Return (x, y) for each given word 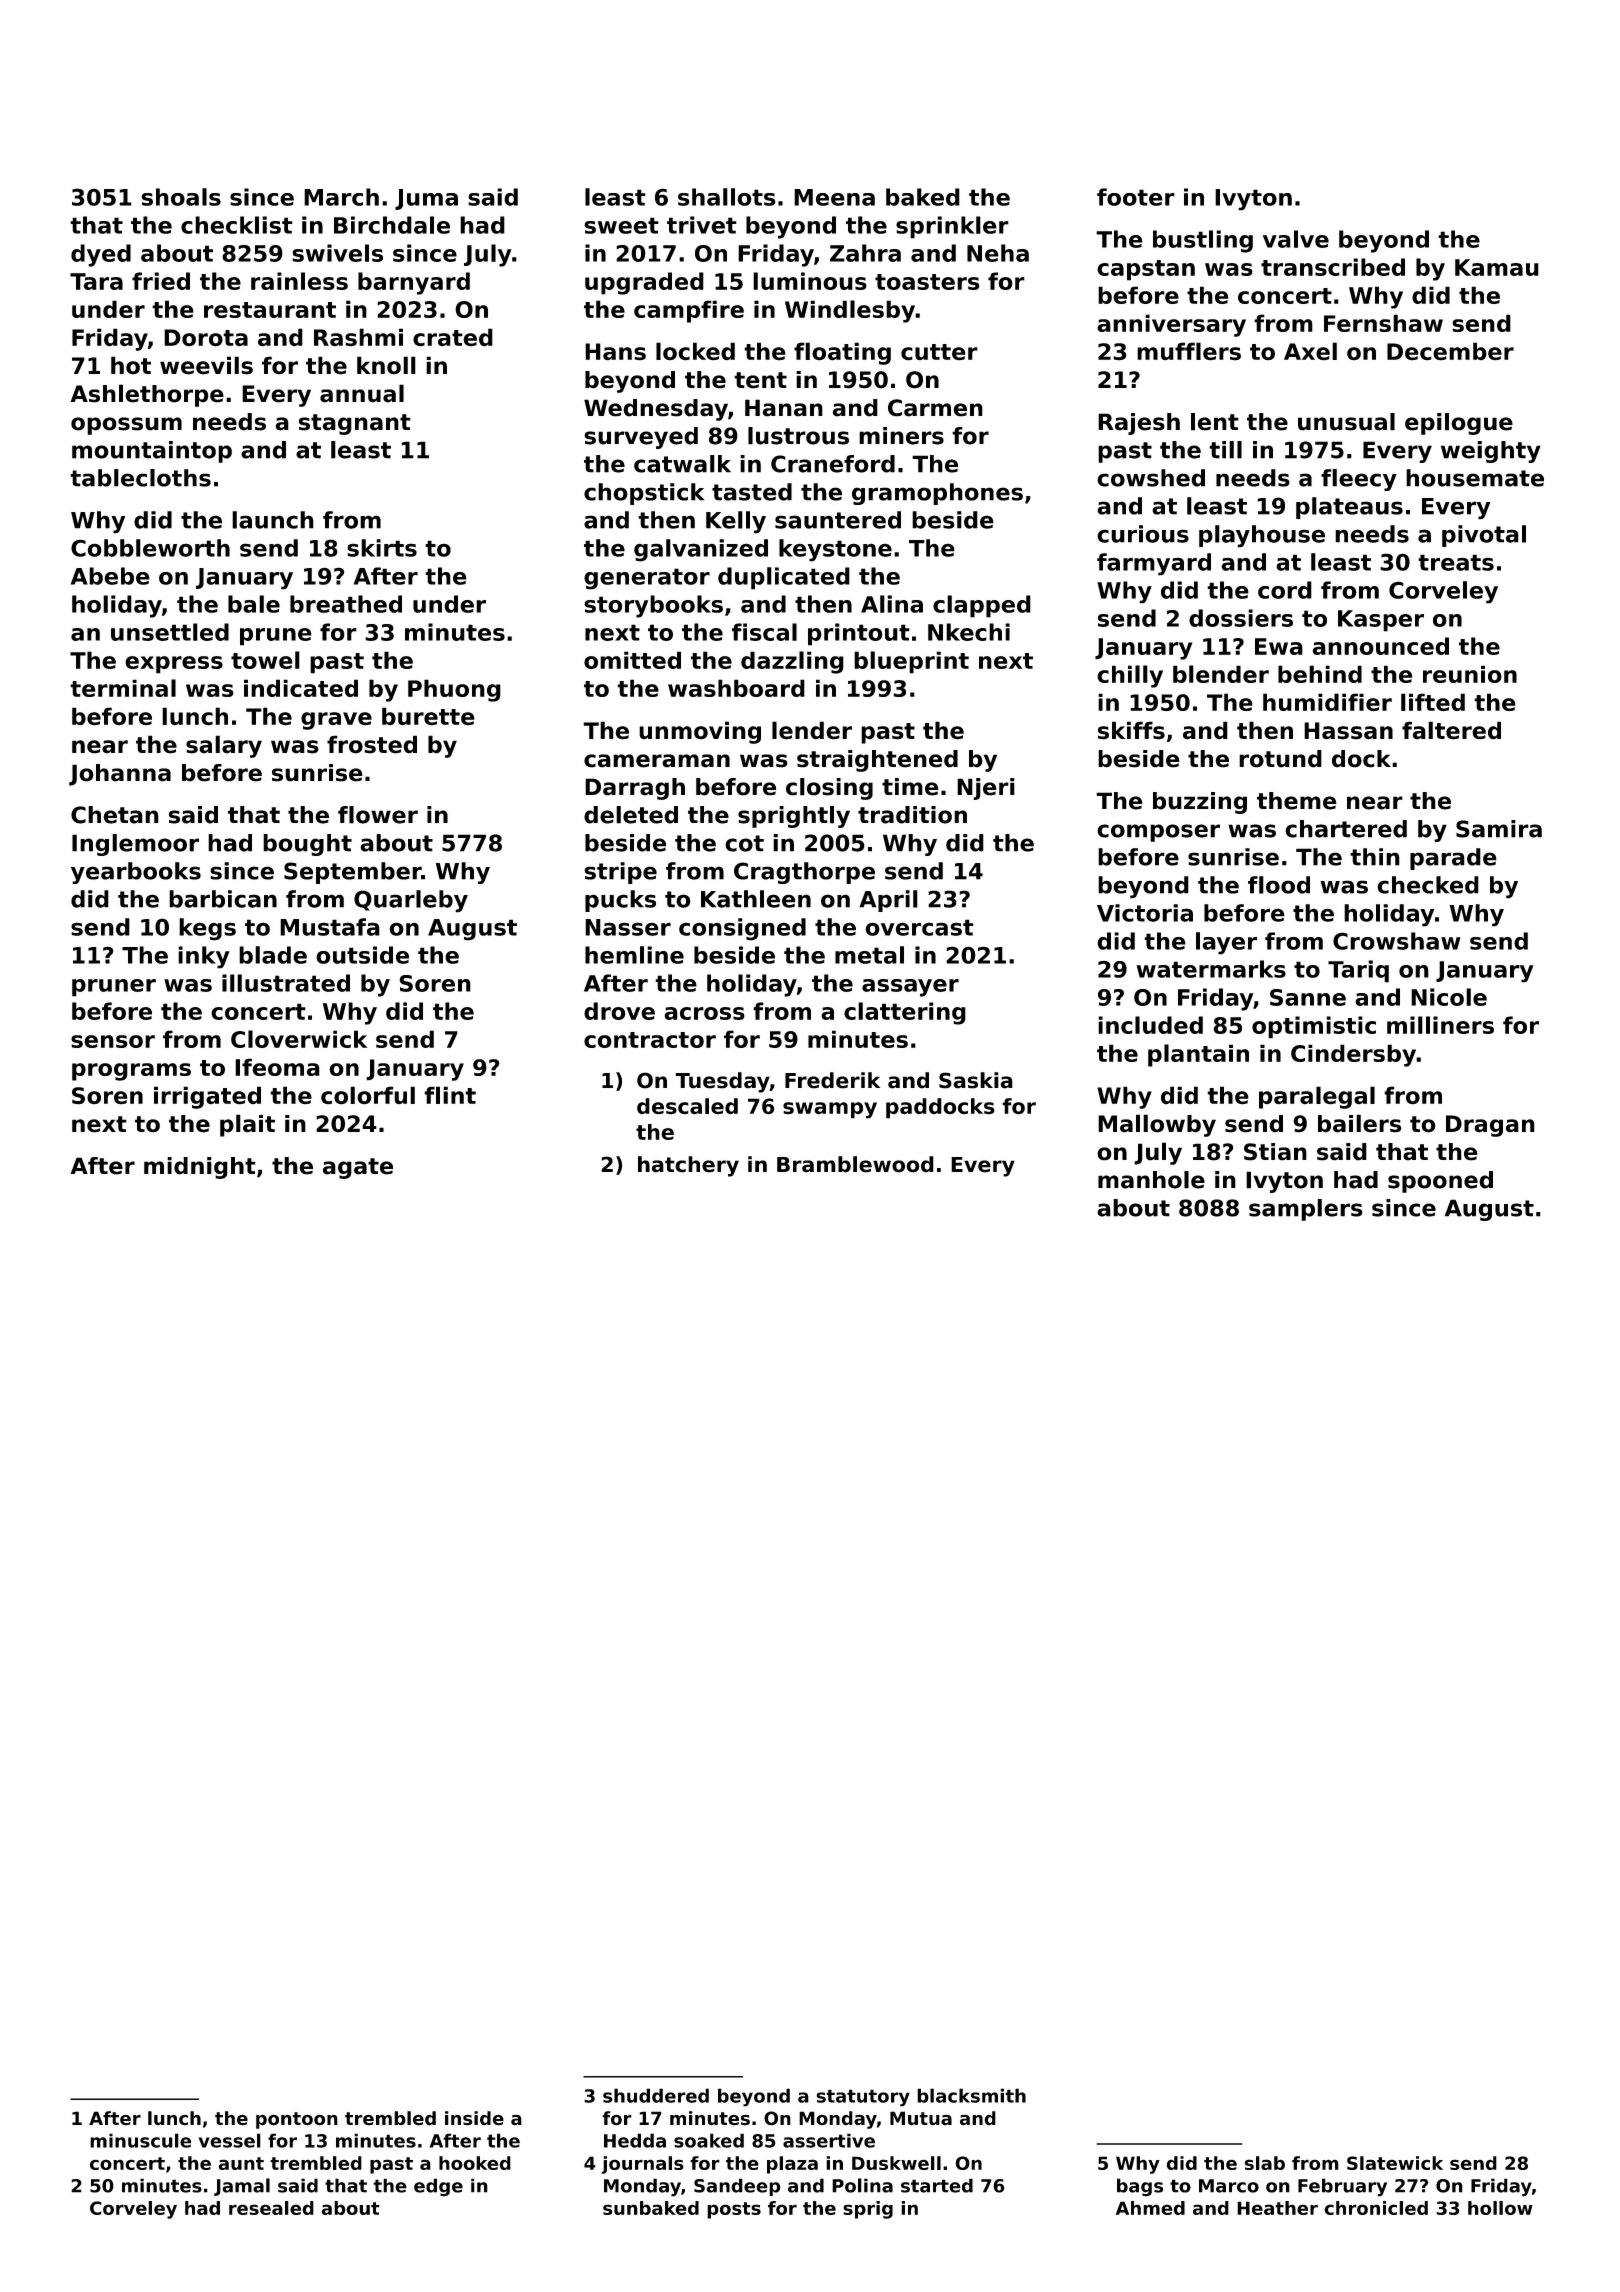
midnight (200, 1168)
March (341, 197)
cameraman (657, 761)
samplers (1306, 1210)
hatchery (688, 1166)
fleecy (1359, 480)
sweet (621, 225)
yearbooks (136, 873)
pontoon (297, 2120)
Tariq (1358, 971)
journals (642, 2165)
